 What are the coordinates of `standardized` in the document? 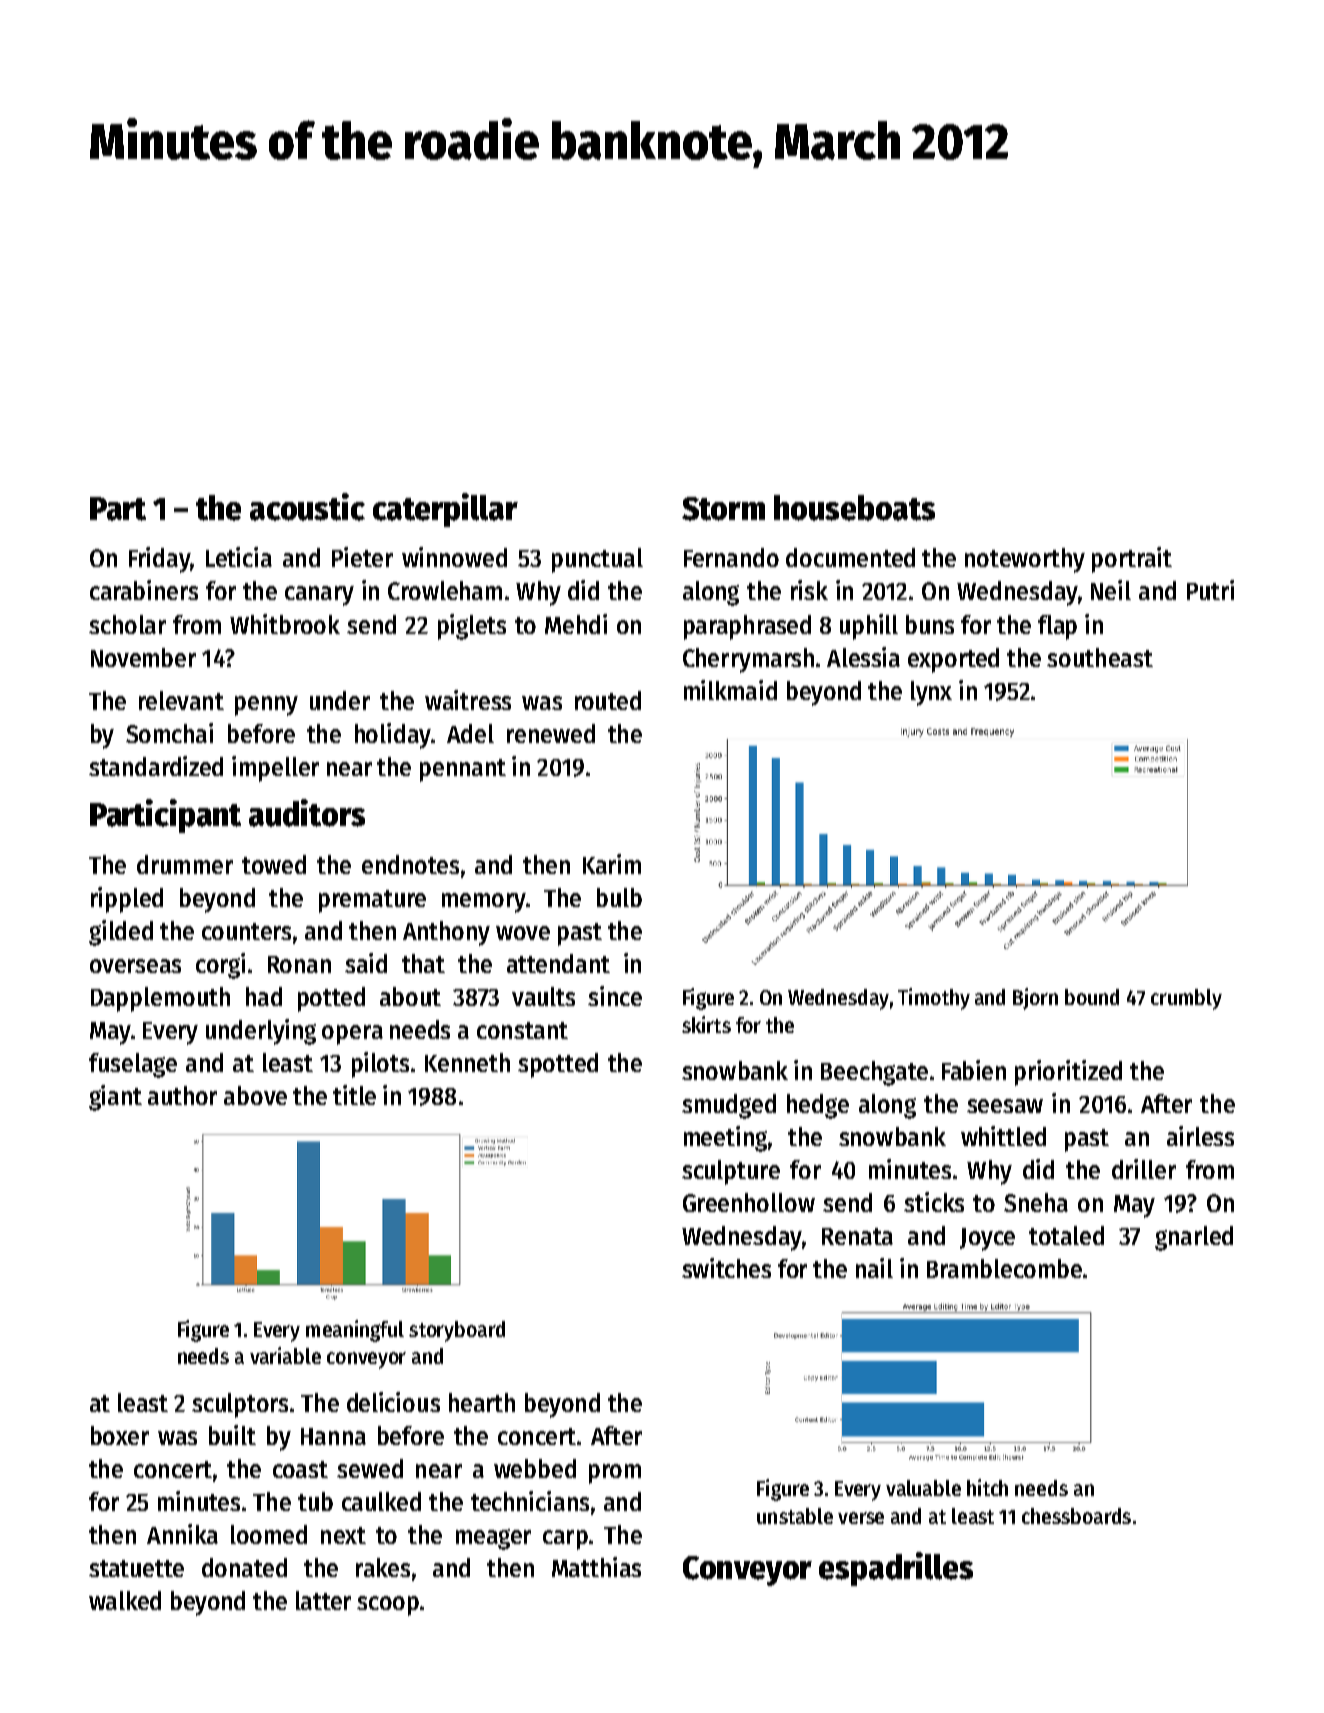 It's located at (156, 766).
